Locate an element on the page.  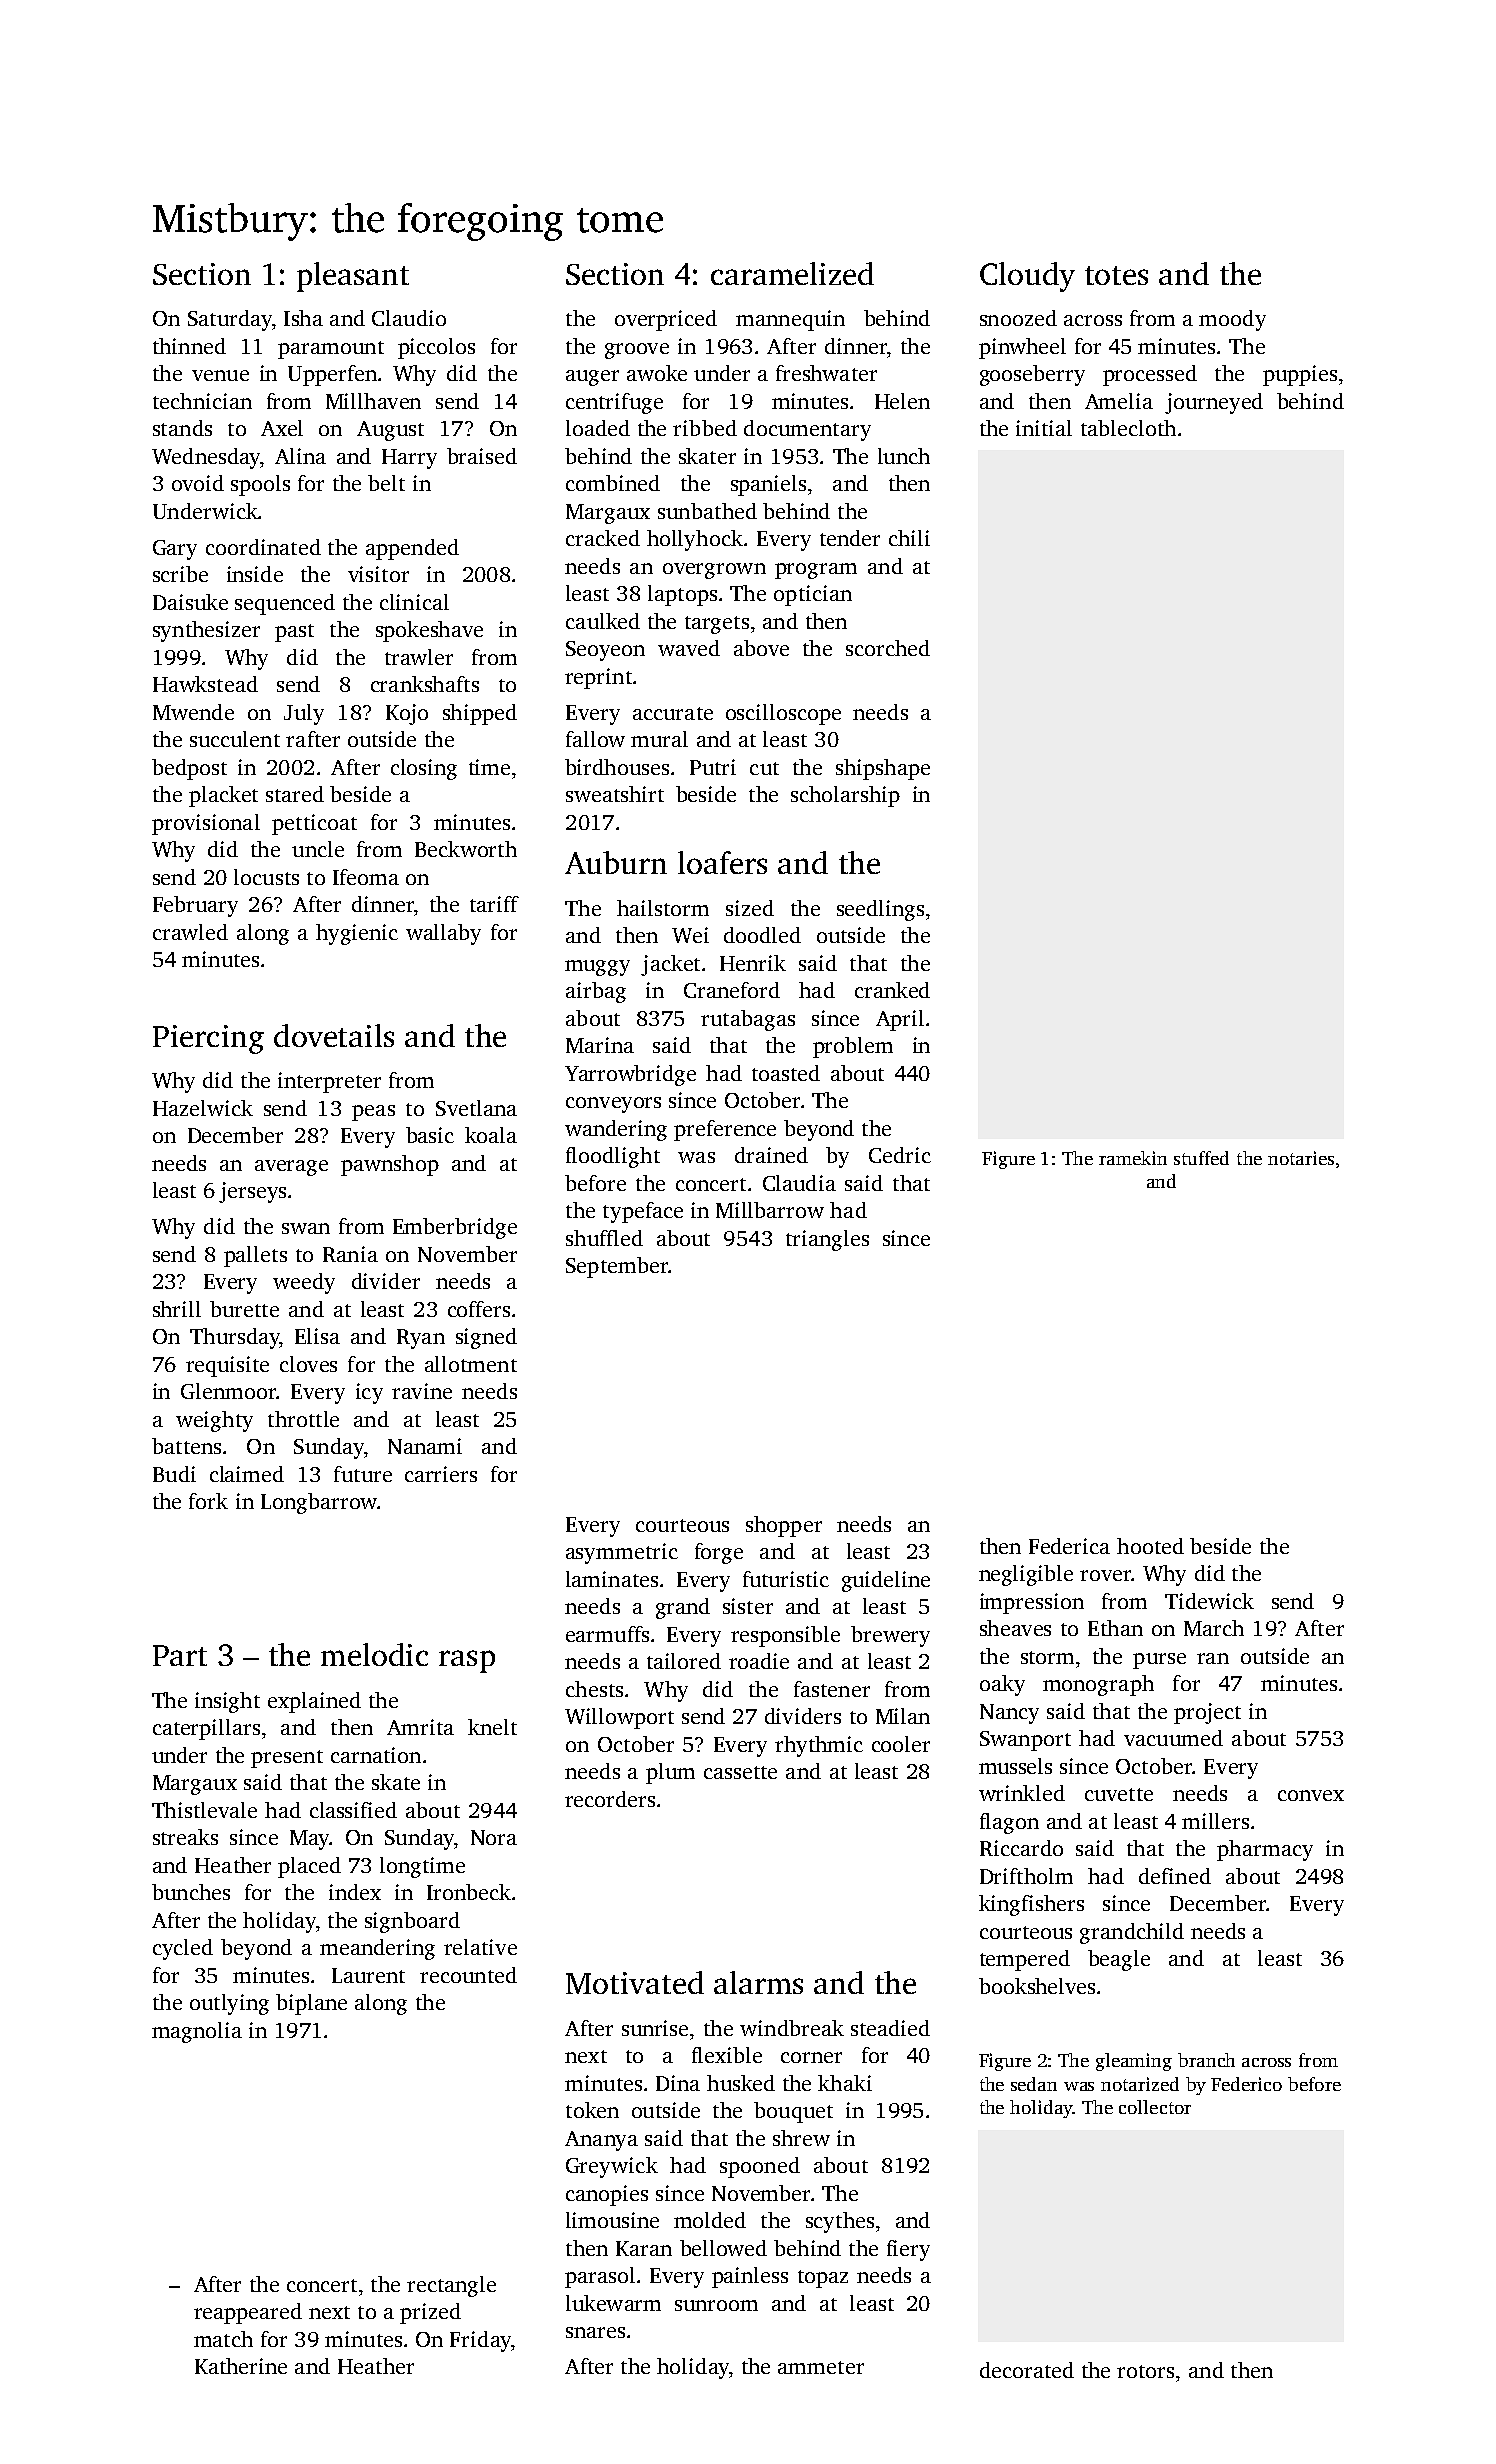
totes is located at coordinates (1116, 275).
